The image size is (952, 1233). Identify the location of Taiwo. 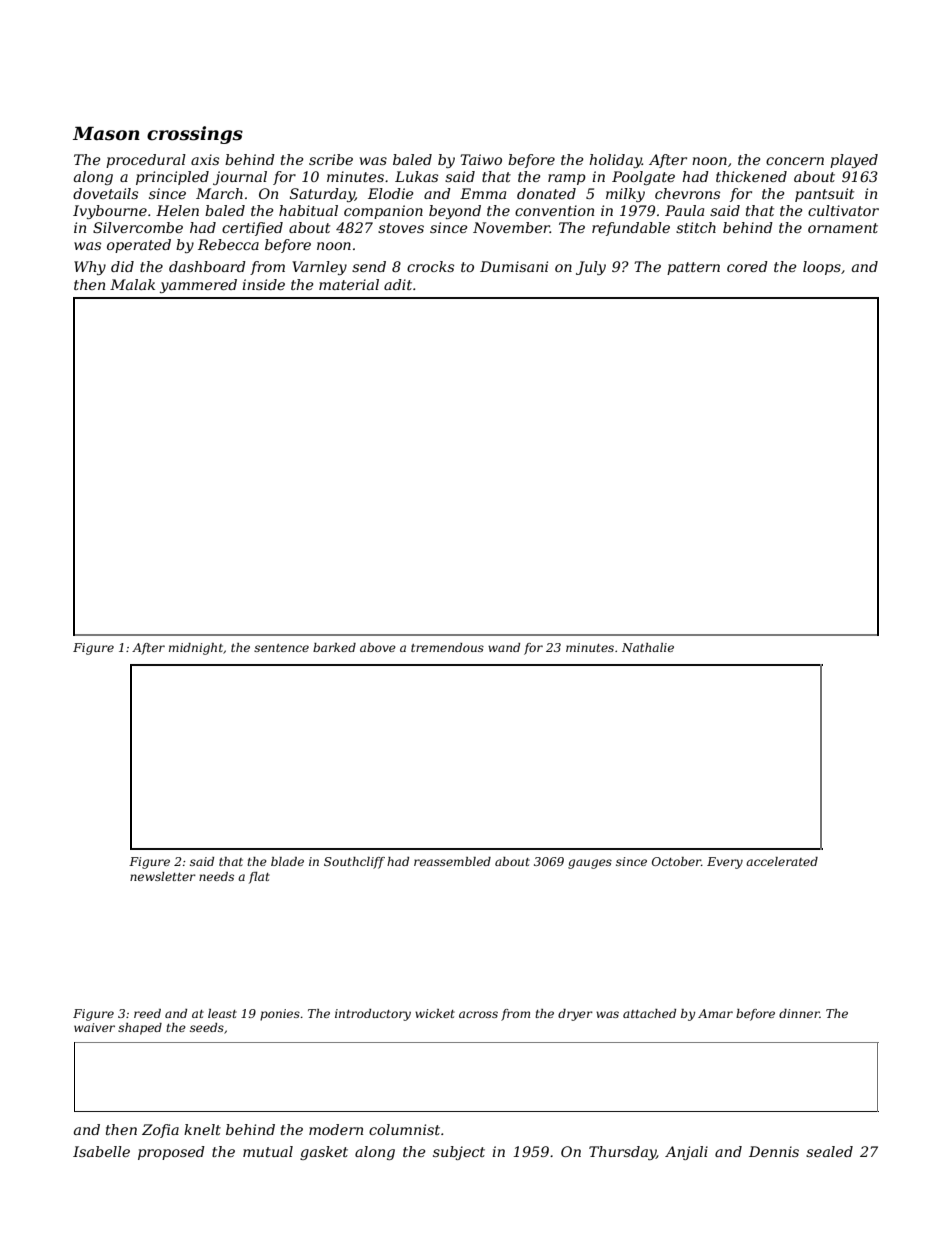
(481, 159).
